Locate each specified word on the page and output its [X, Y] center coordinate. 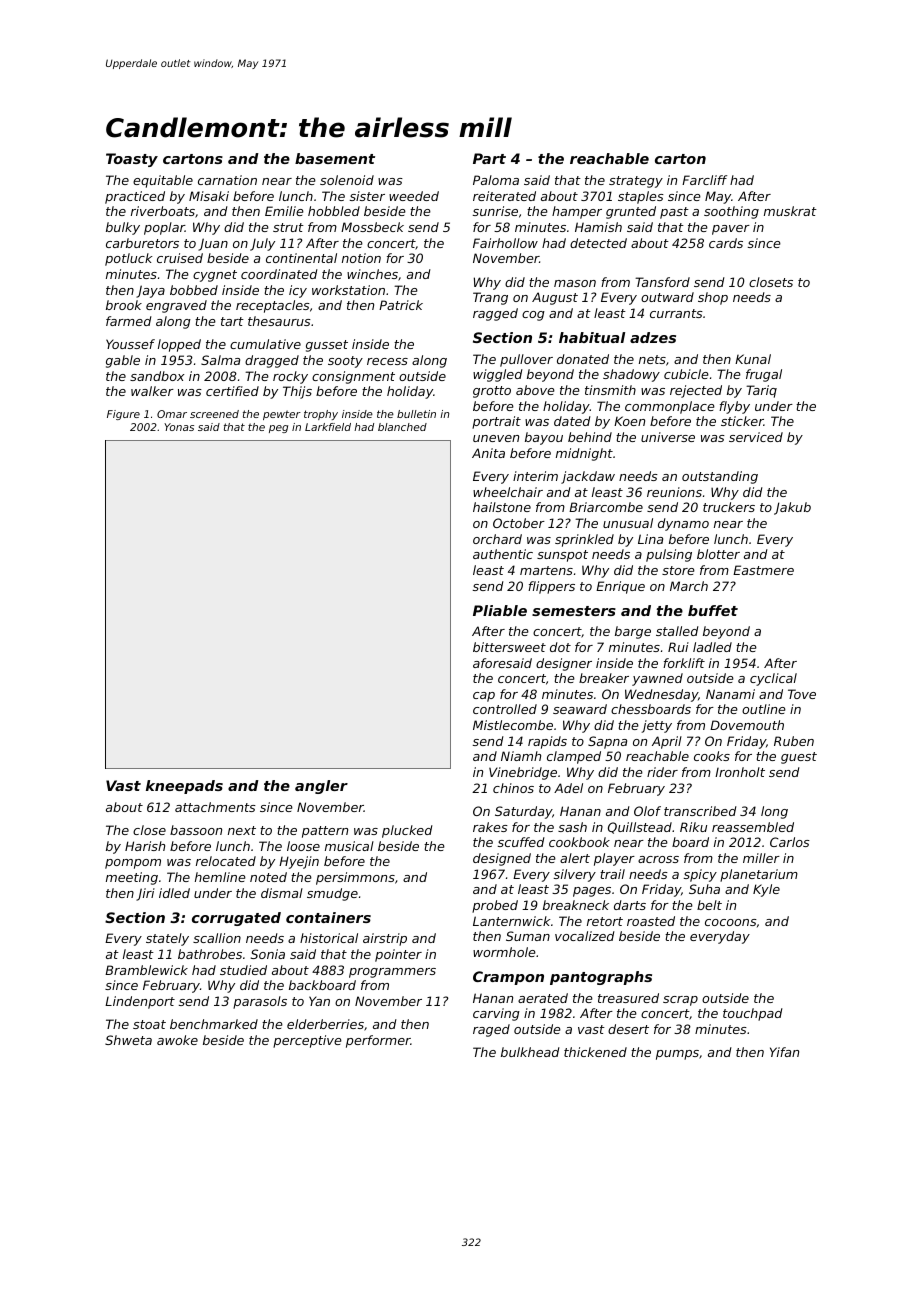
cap [484, 697]
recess [387, 361]
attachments [215, 807]
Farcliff [704, 180]
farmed [129, 321]
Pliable [500, 610]
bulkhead [530, 1052]
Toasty [132, 160]
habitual [592, 337]
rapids [547, 742]
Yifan [784, 1052]
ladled [712, 647]
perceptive [307, 1041]
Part [489, 158]
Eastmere [763, 570]
